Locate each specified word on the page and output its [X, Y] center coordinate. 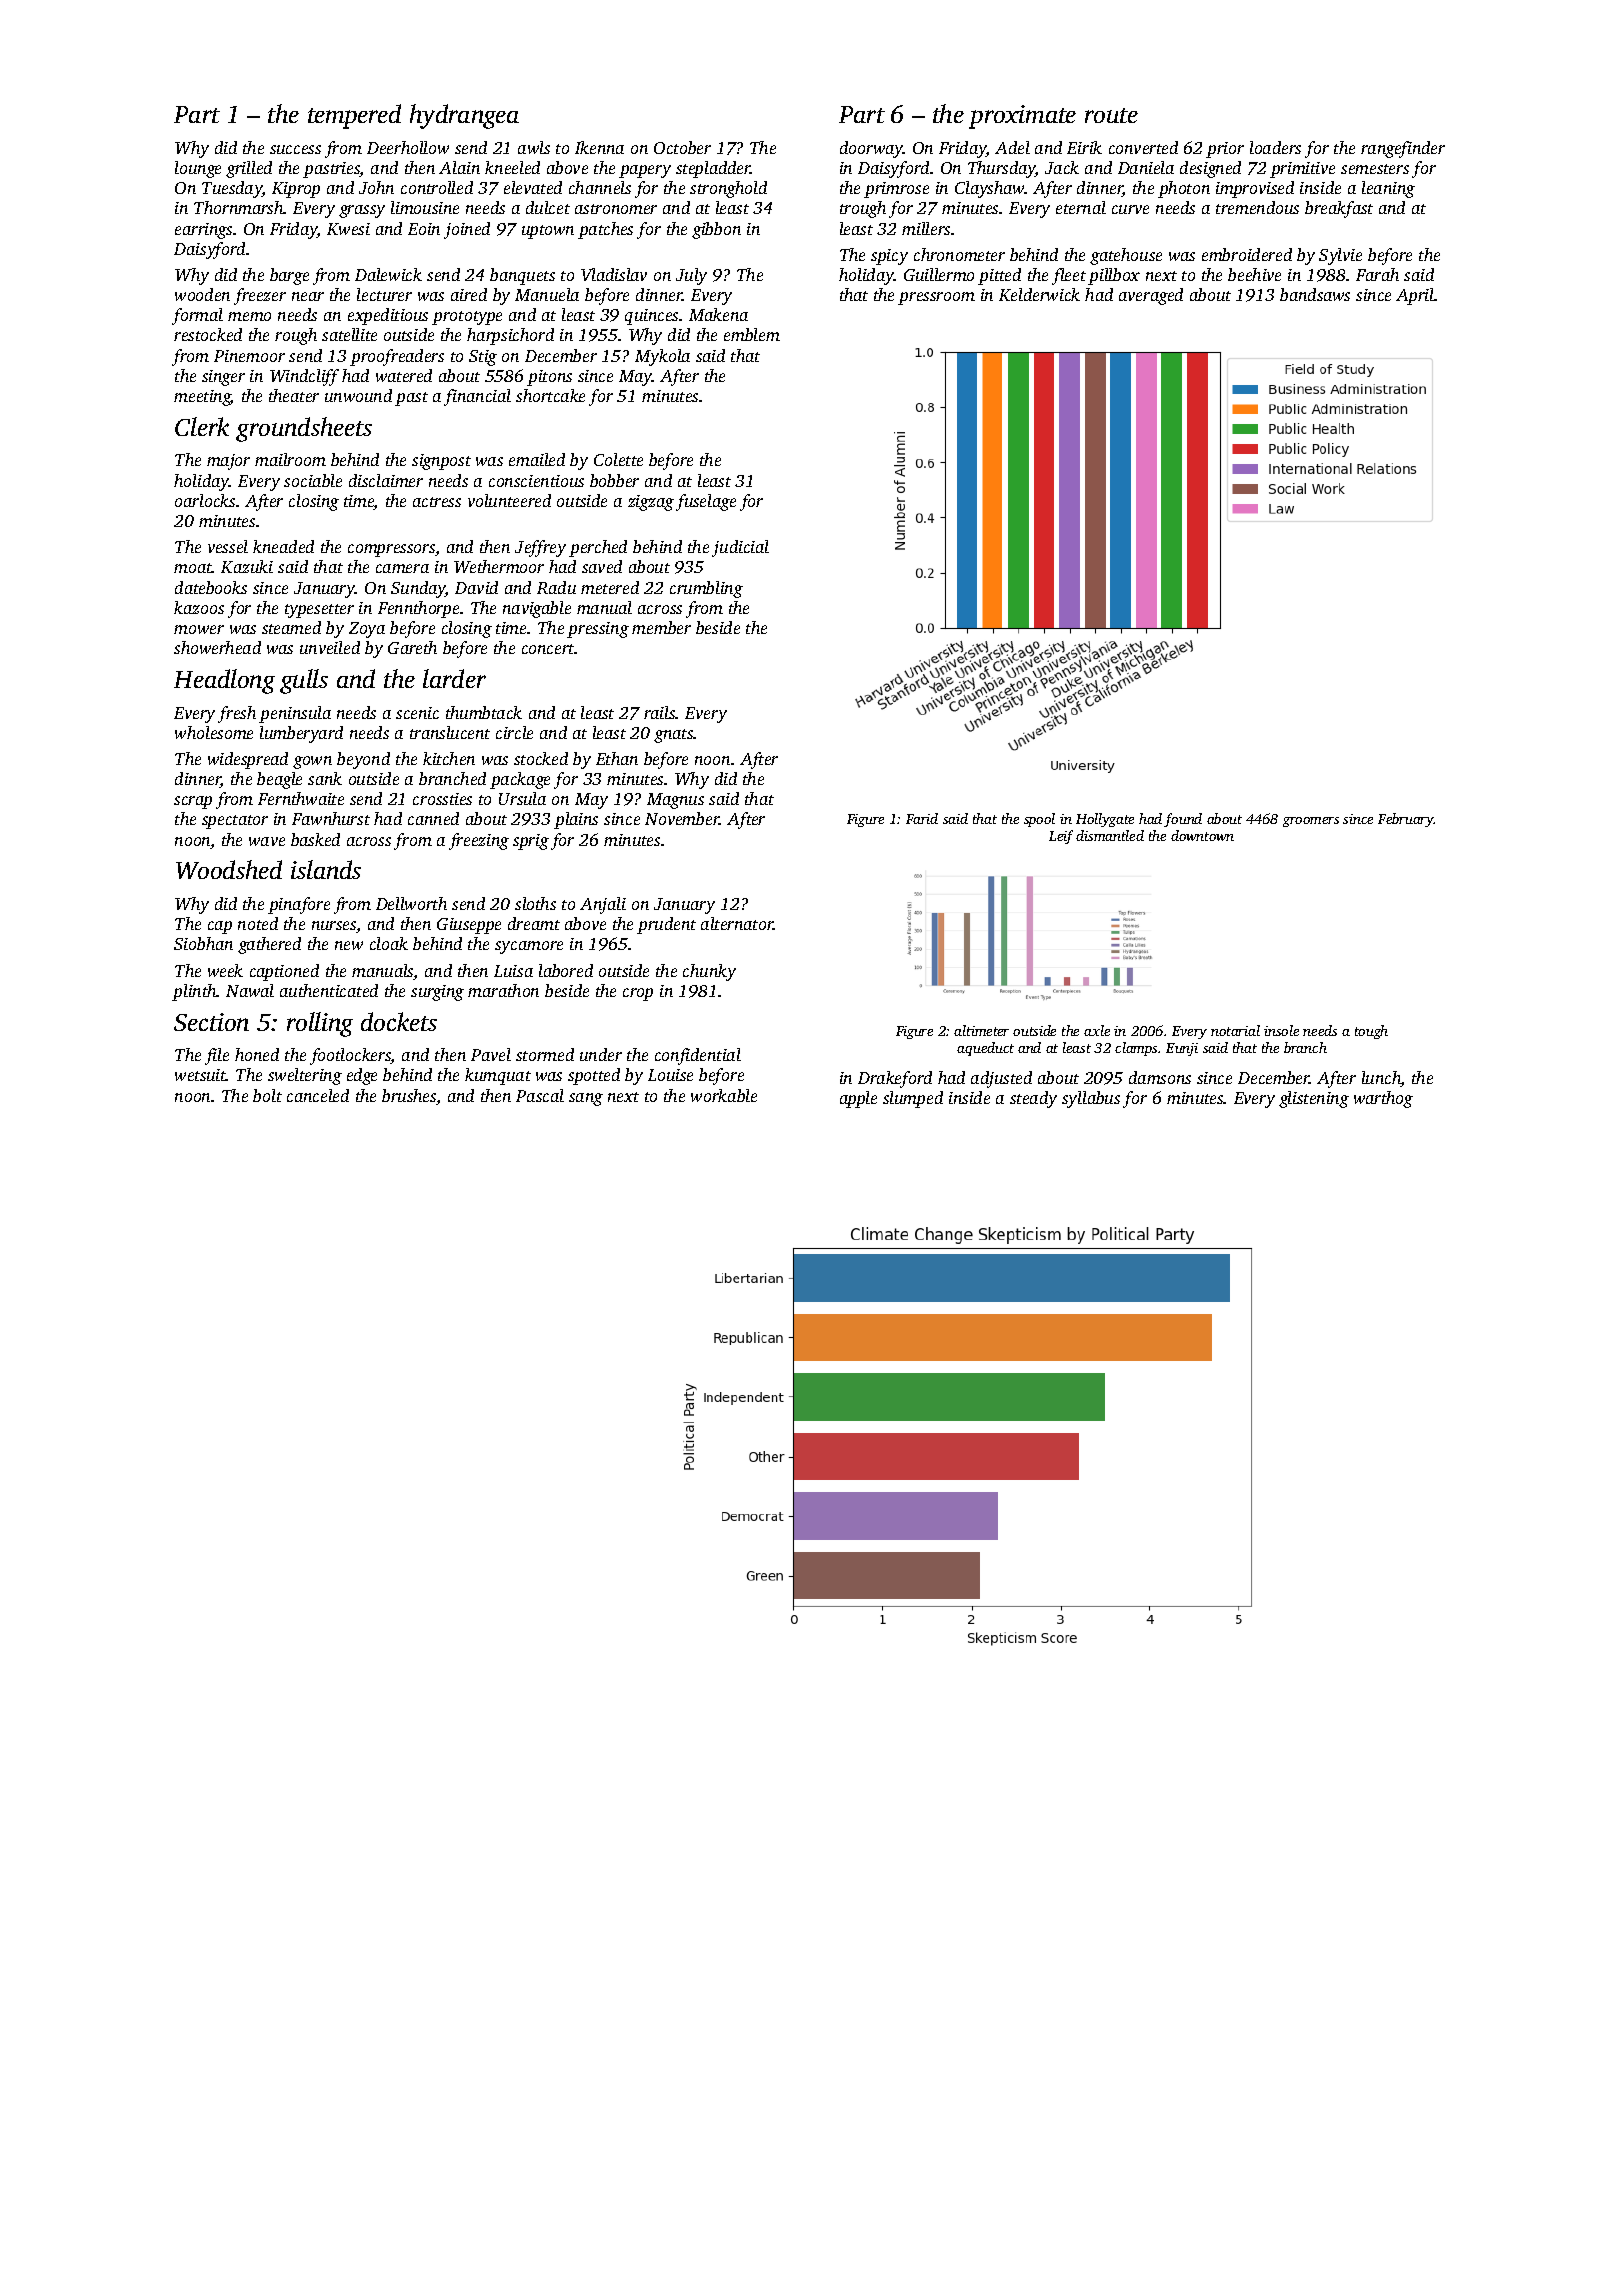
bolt [267, 1095]
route [1111, 115]
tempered [354, 116]
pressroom [936, 298]
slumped [913, 1099]
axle [1097, 1030]
